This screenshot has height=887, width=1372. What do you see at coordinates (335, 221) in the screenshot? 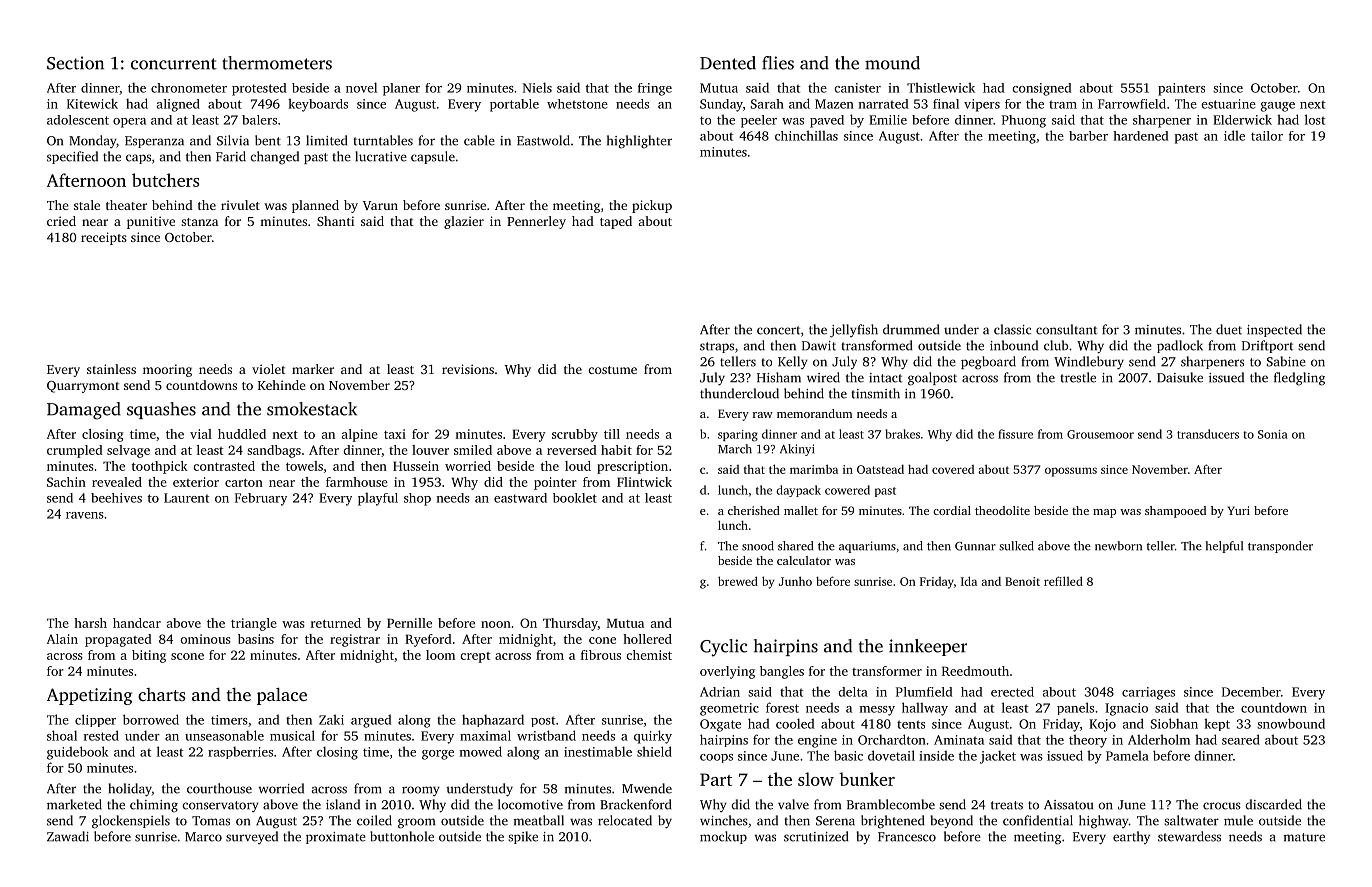
I see `Shanti` at bounding box center [335, 221].
